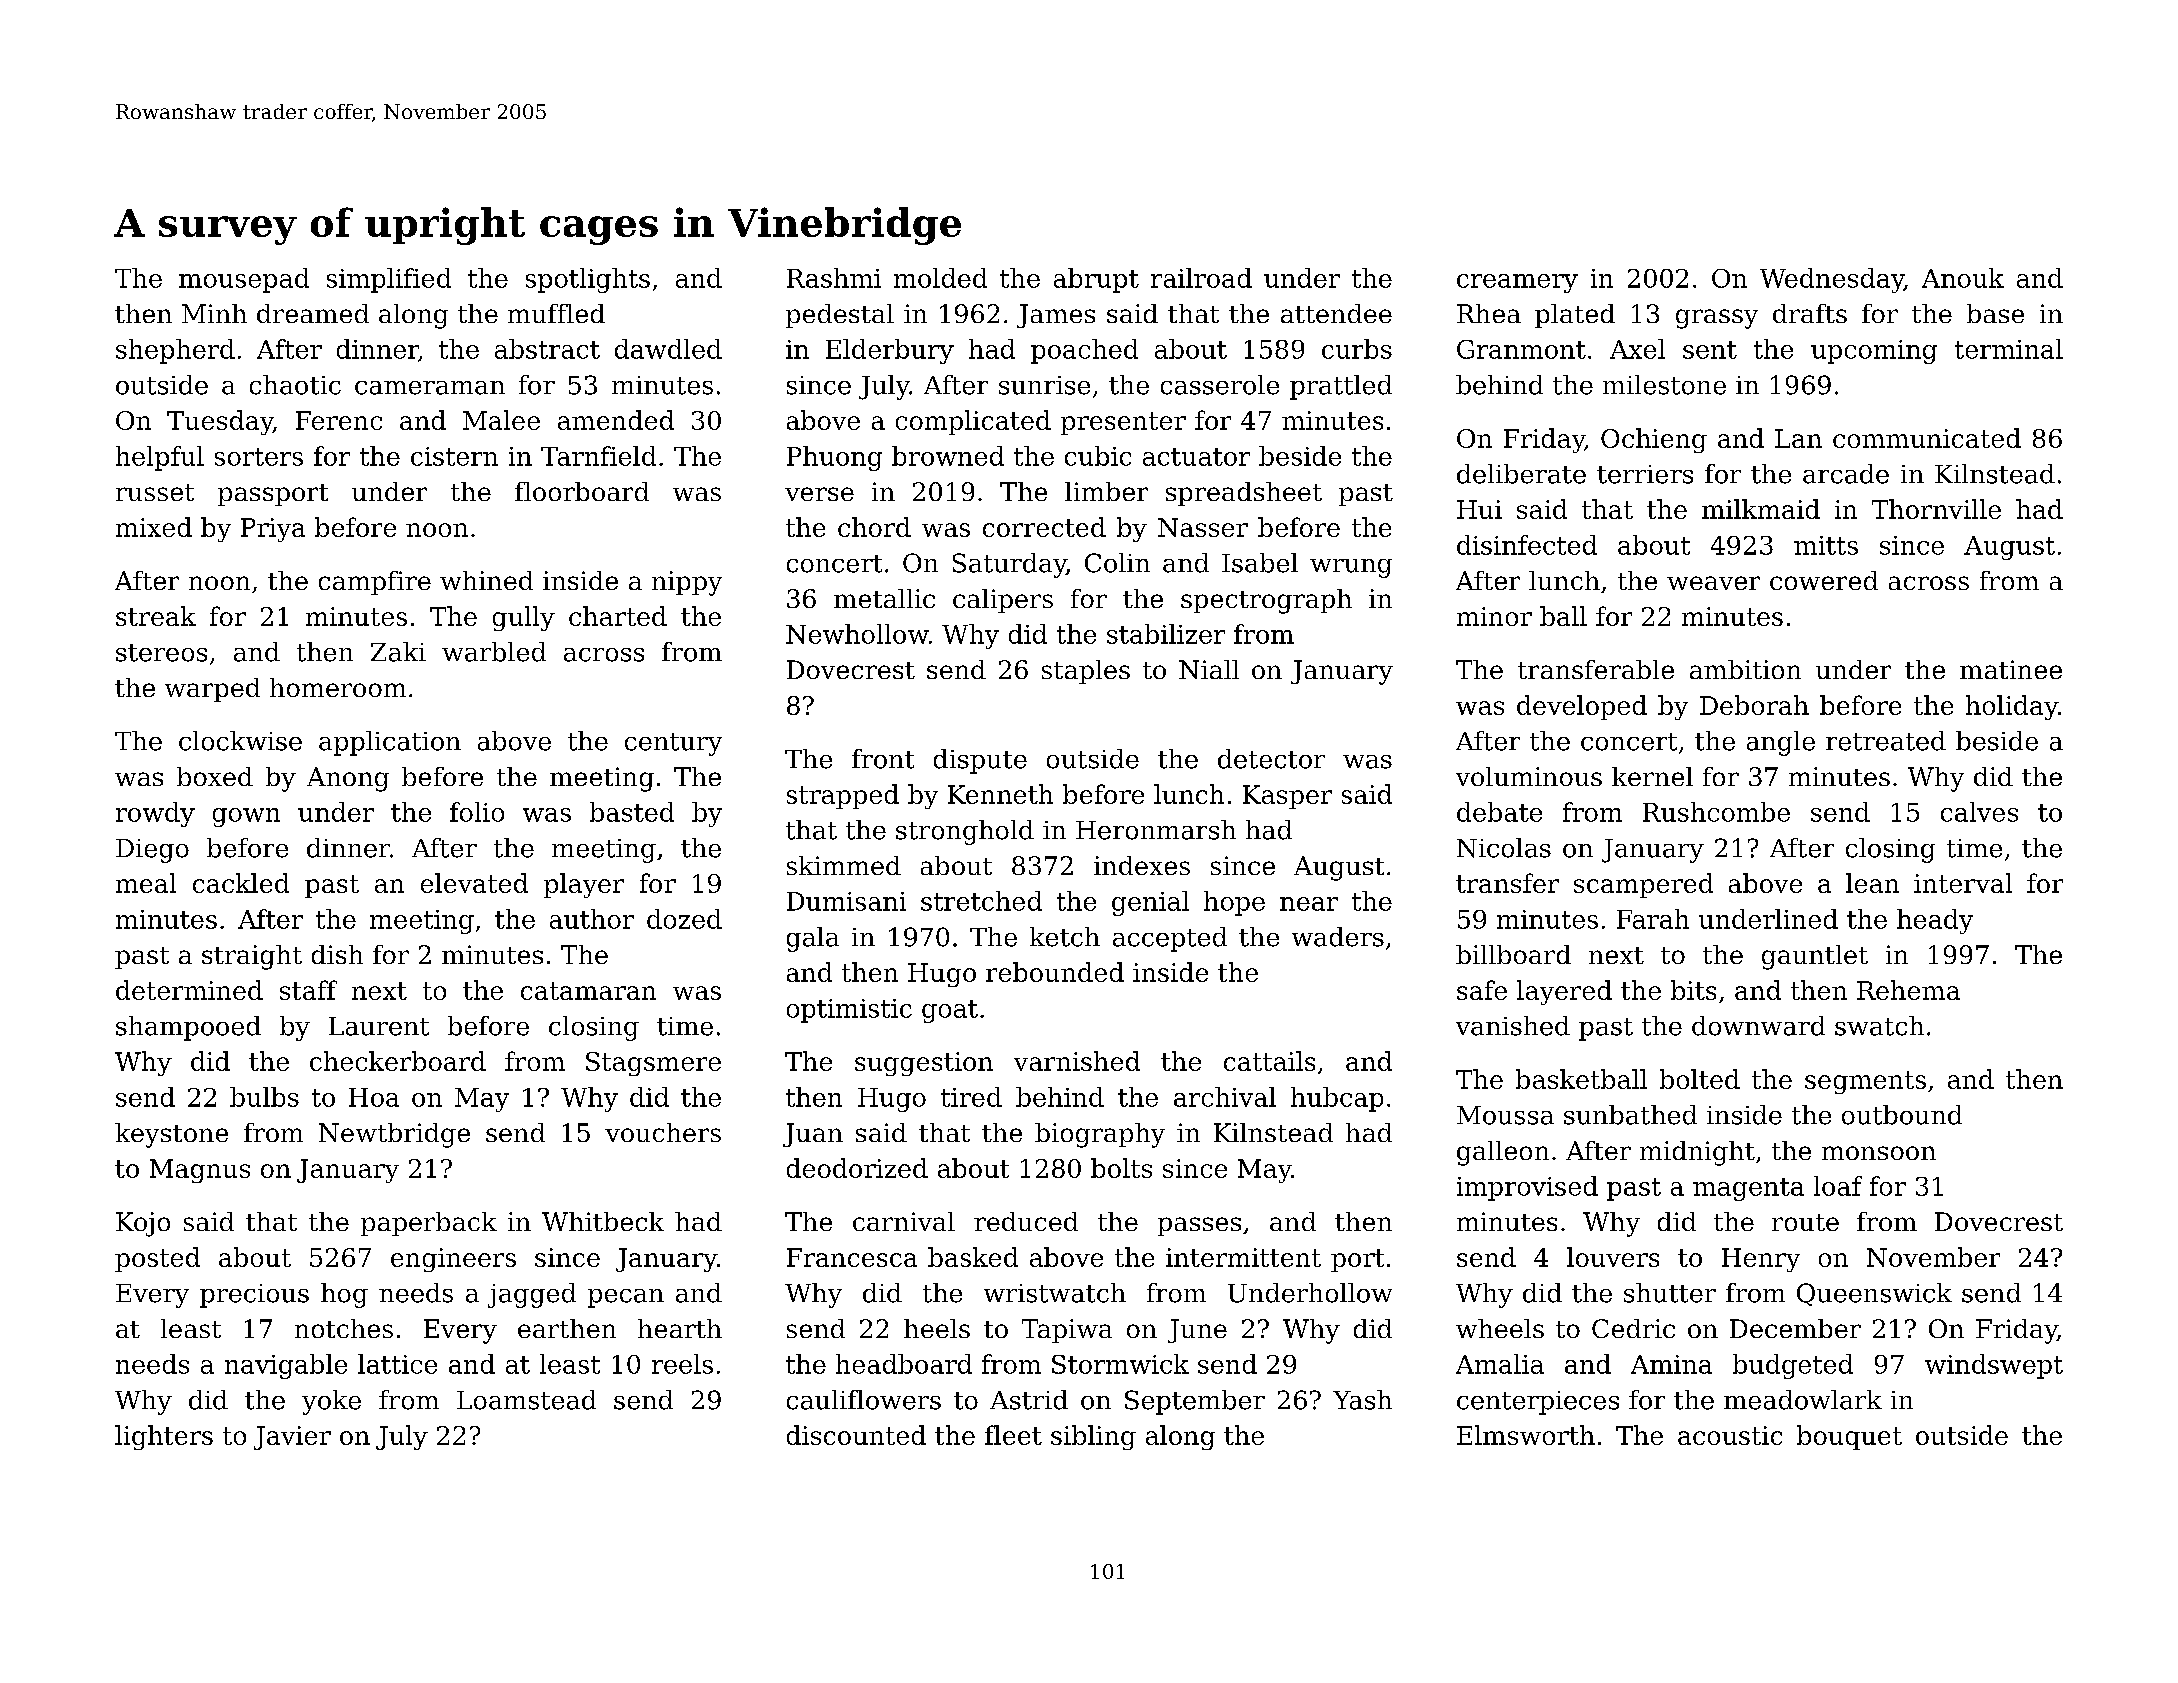  What do you see at coordinates (1527, 1188) in the screenshot?
I see `improvised` at bounding box center [1527, 1188].
